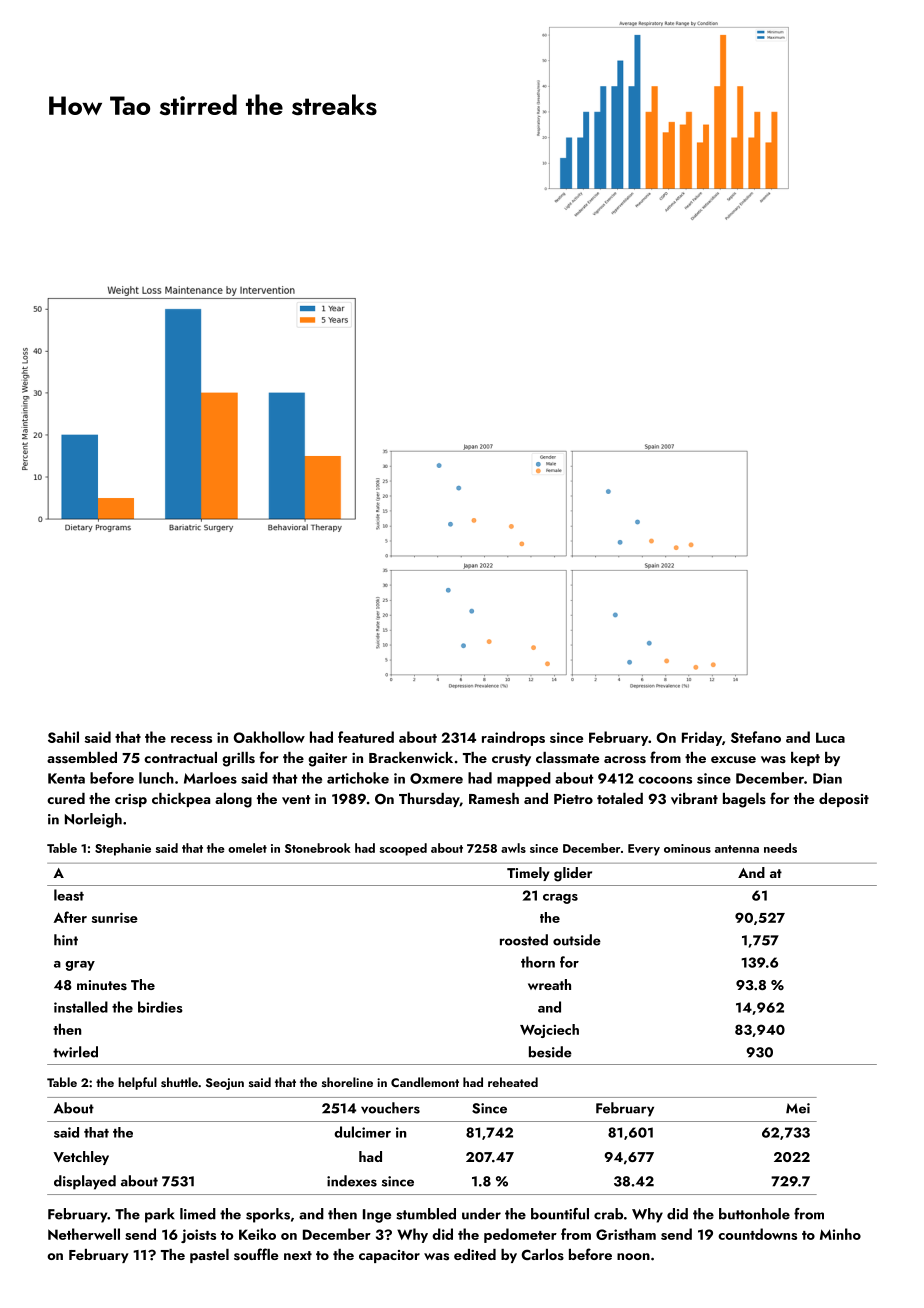  Describe the element at coordinates (780, 848) in the image. I see `needs` at that location.
